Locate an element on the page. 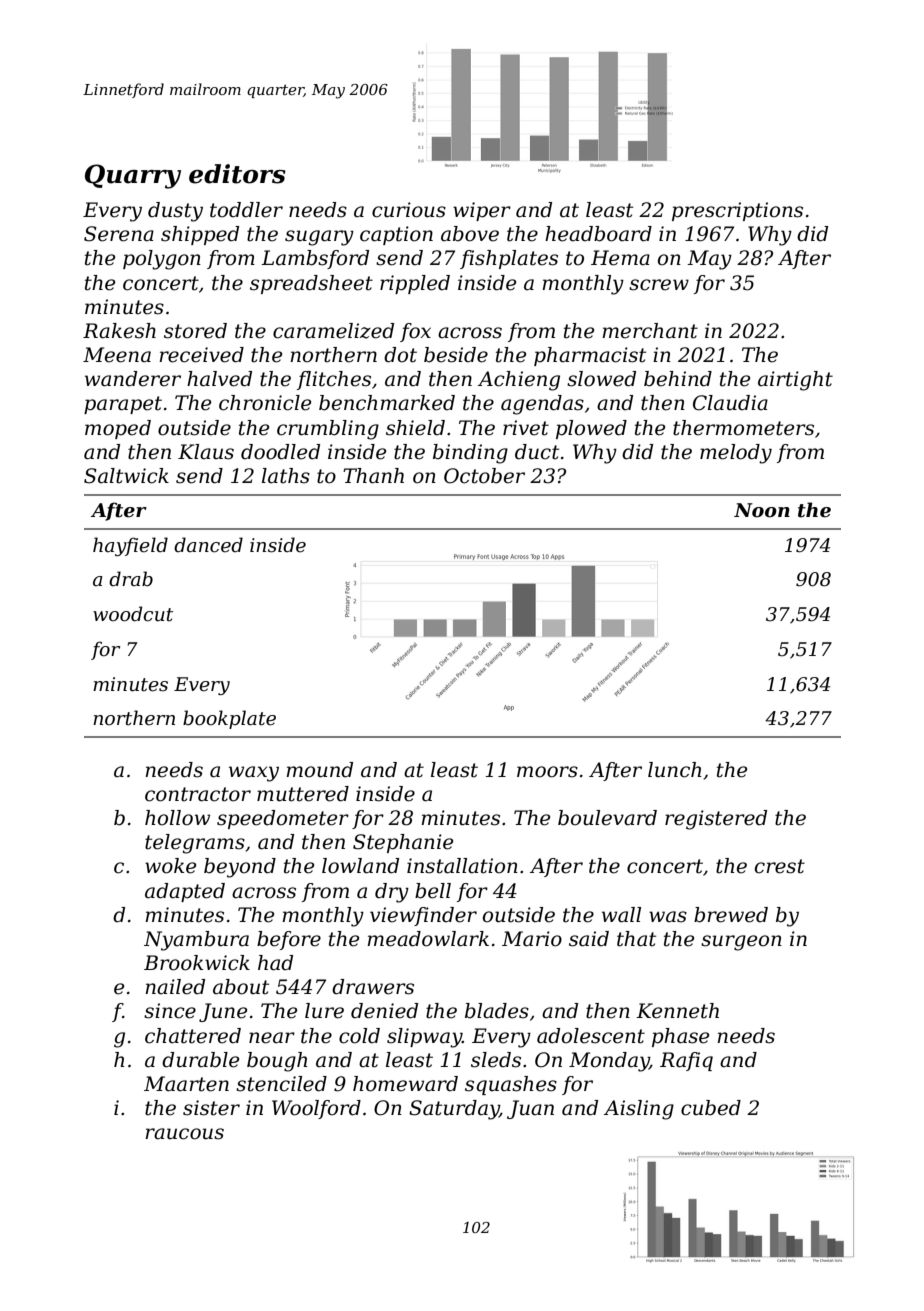 The width and height of the document is (924, 1311). Quarry is located at coordinates (133, 176).
